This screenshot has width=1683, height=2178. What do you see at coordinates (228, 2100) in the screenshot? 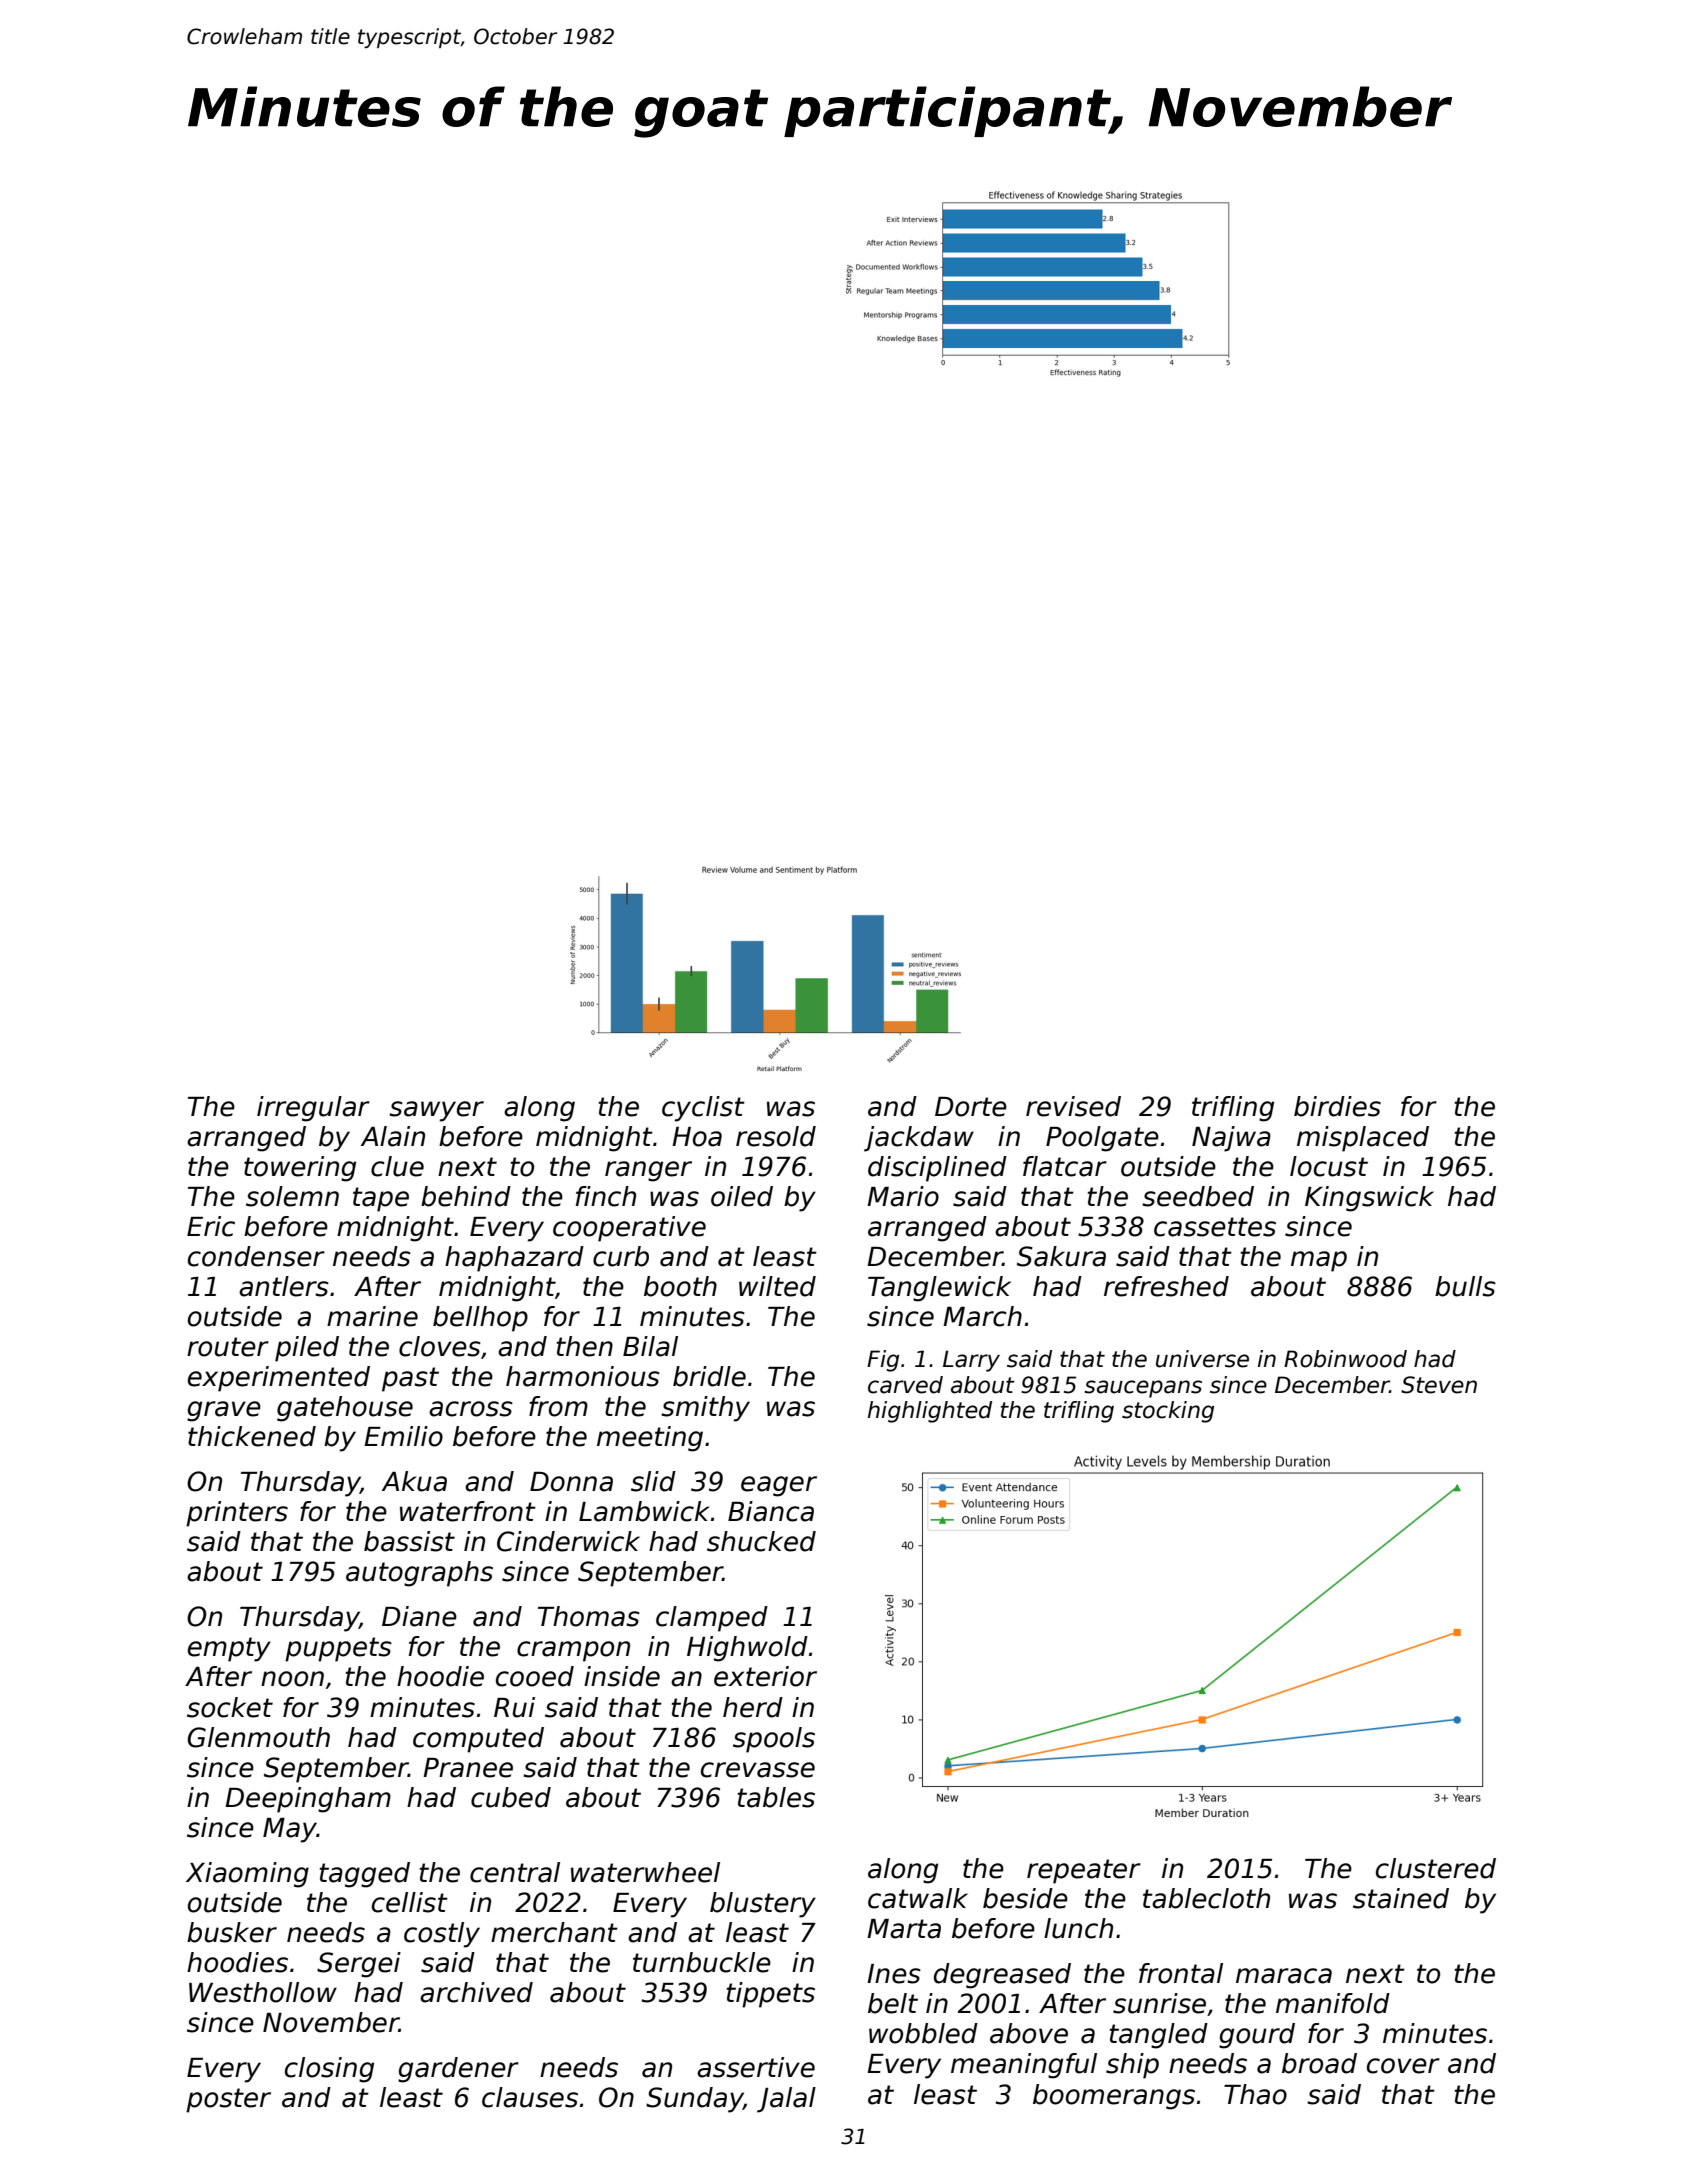
I see `poster` at bounding box center [228, 2100].
